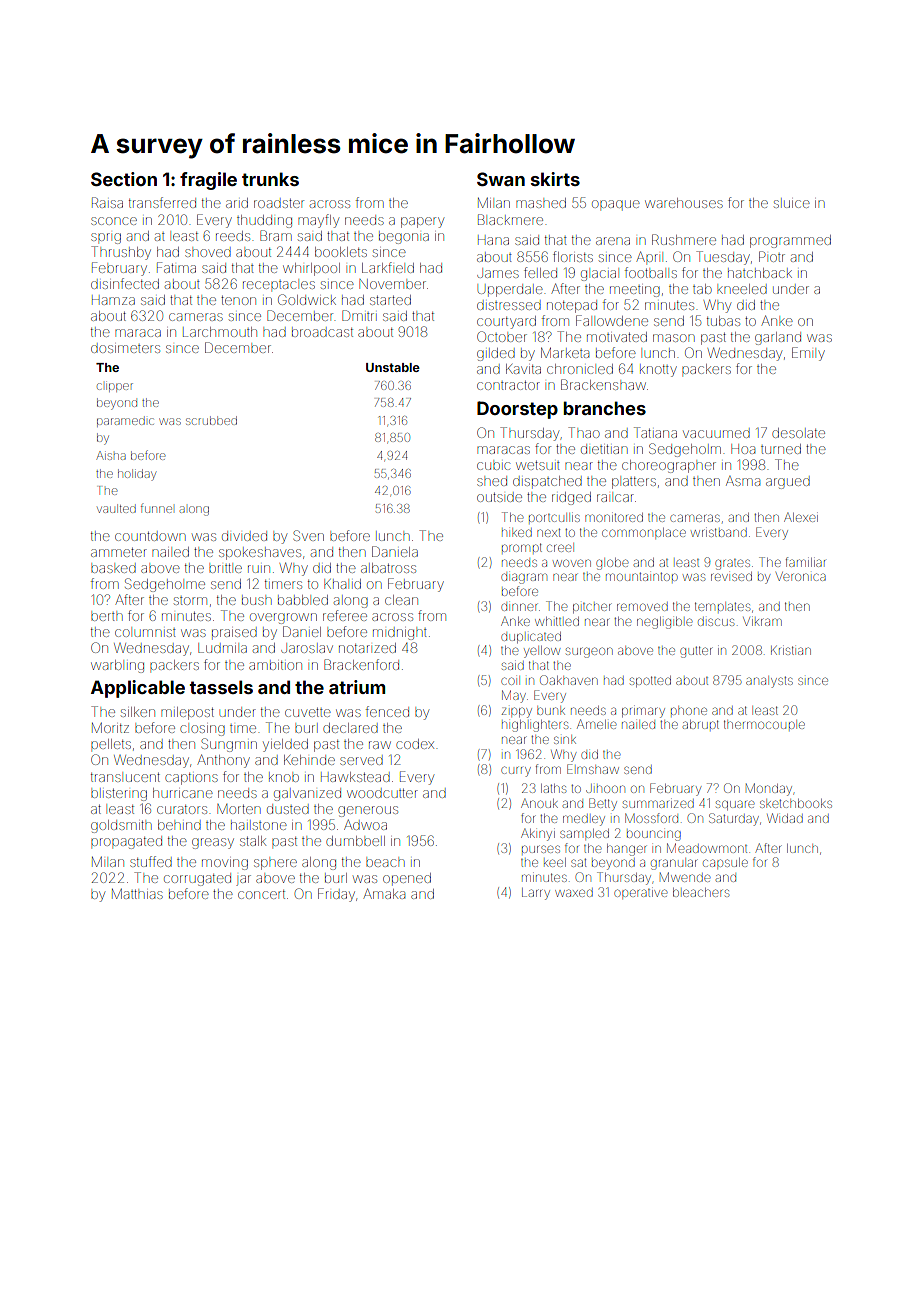 This image has width=924, height=1314. I want to click on beach, so click(385, 863).
